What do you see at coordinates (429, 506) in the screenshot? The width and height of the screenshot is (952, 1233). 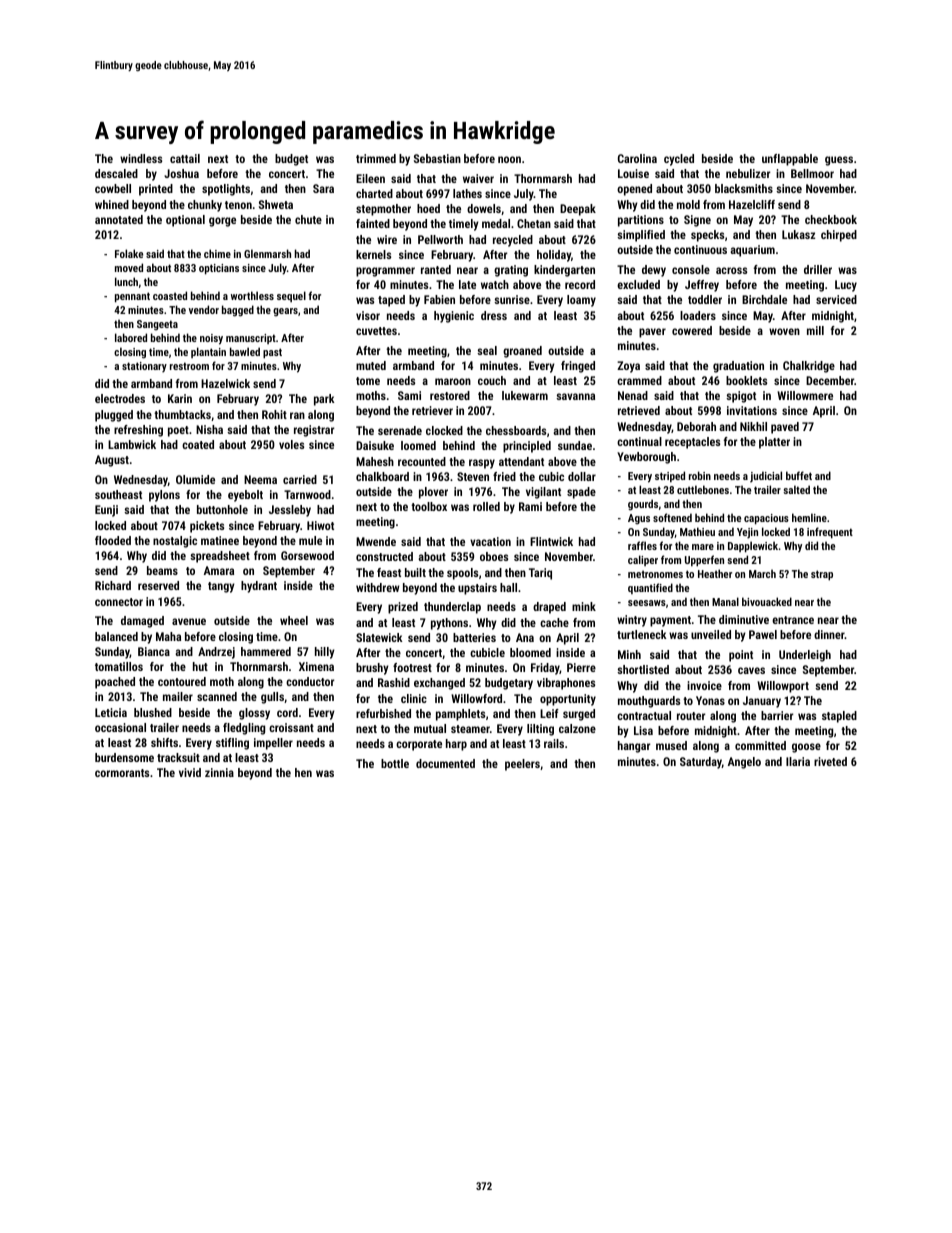 I see `toolbox` at bounding box center [429, 506].
